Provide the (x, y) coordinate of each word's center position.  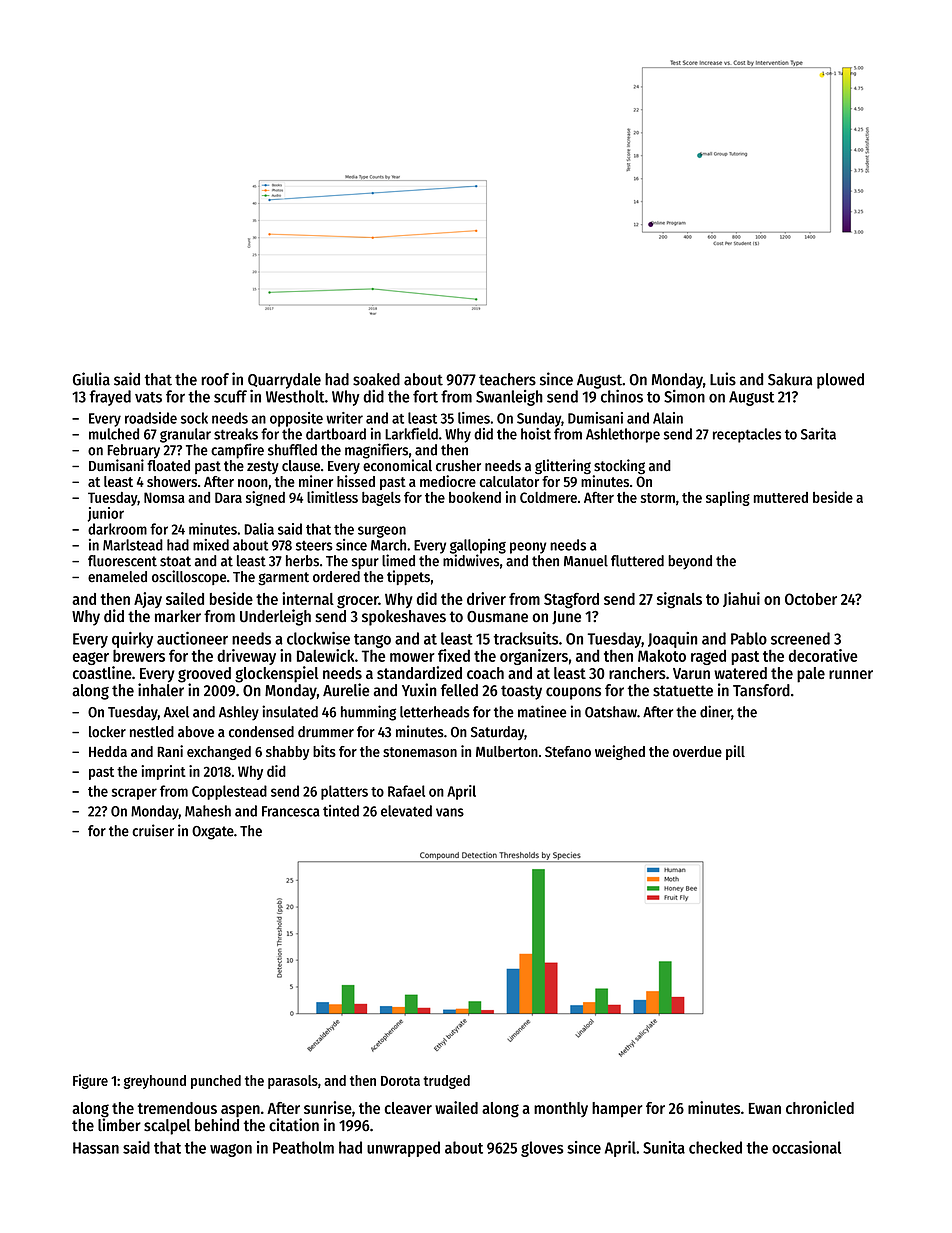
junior (106, 514)
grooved (204, 675)
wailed (456, 1107)
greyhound (155, 1082)
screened (800, 638)
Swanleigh (509, 398)
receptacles (747, 435)
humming (368, 713)
